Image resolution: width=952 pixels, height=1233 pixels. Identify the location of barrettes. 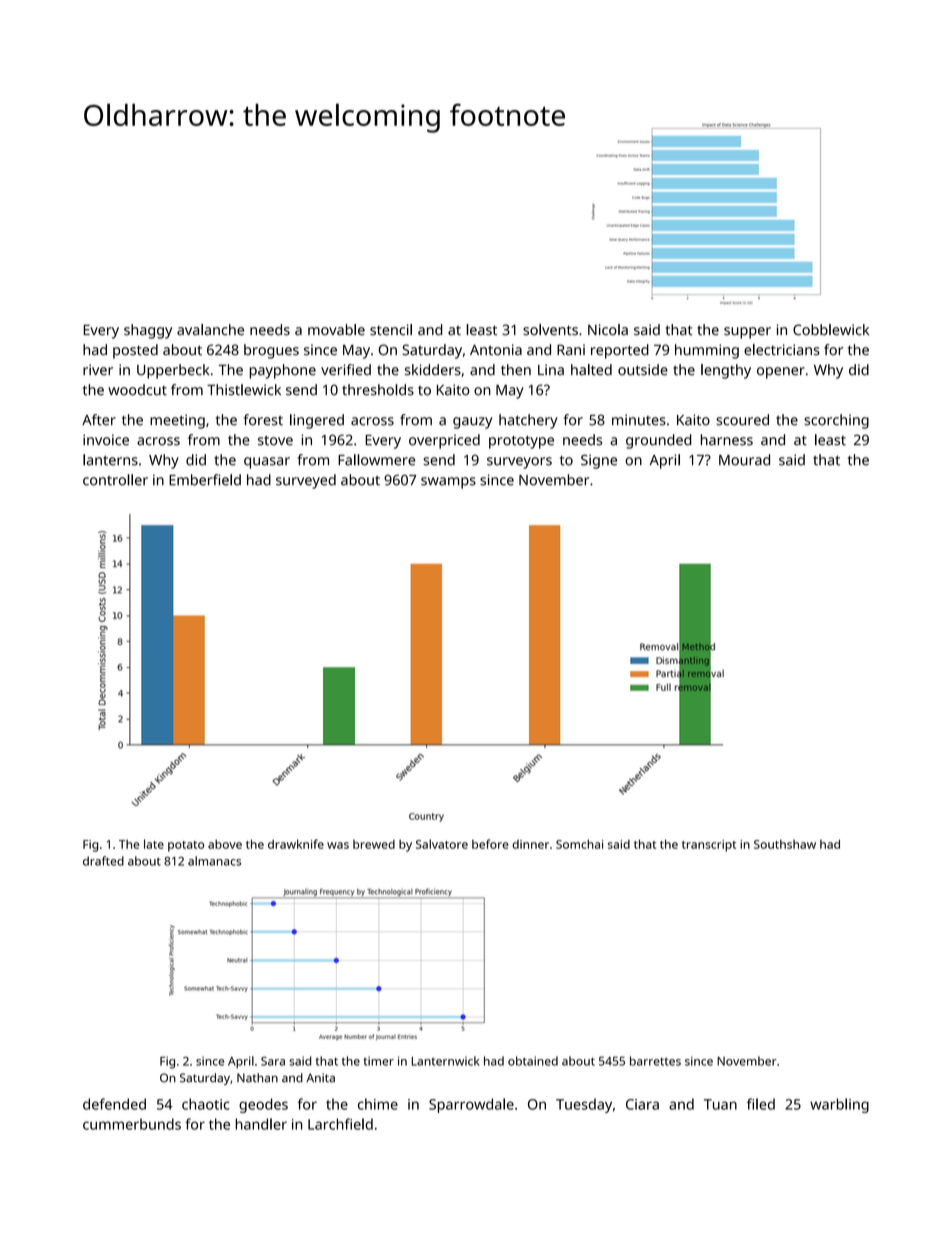
(655, 1061).
